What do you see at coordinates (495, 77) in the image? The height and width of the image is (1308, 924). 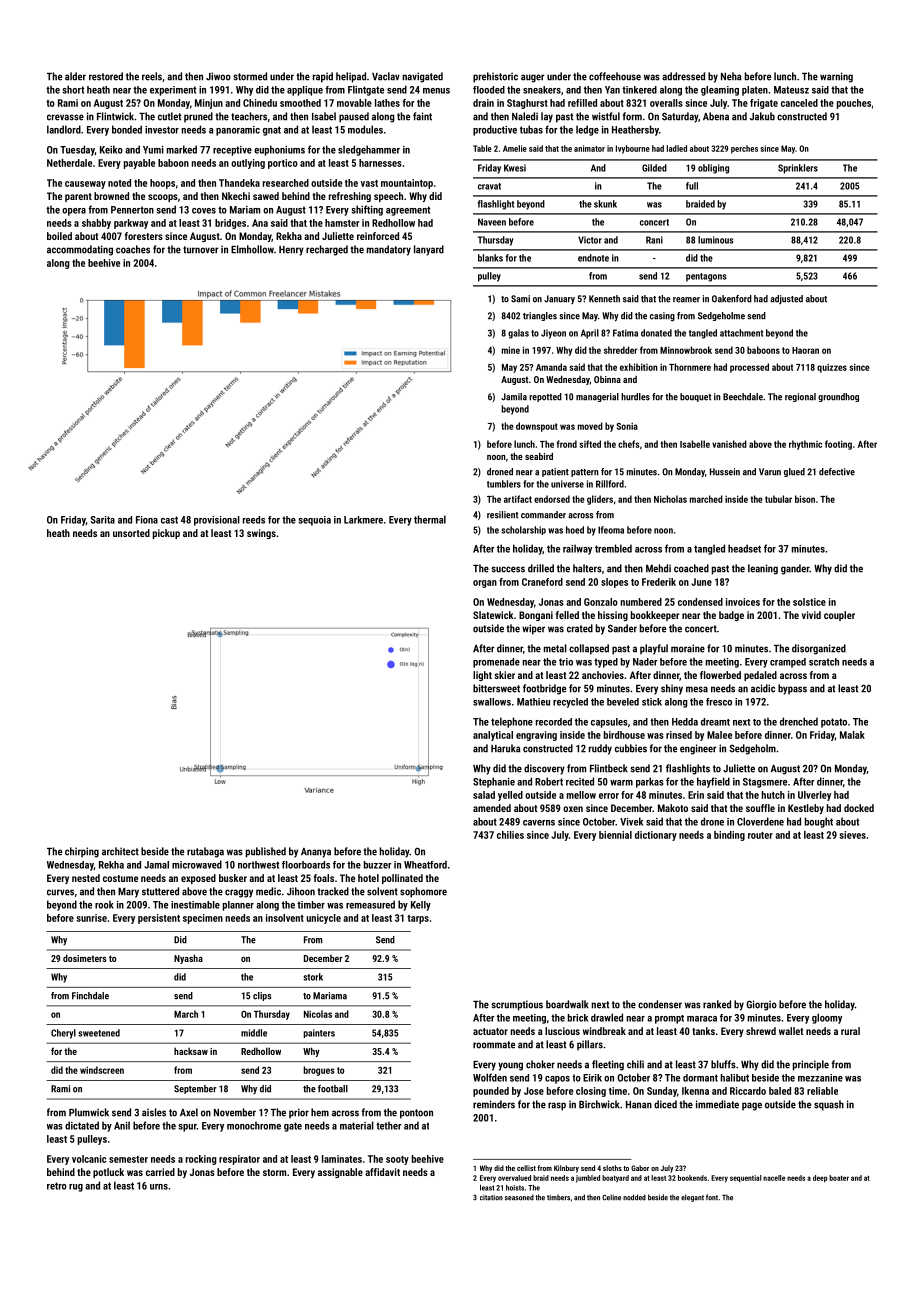 I see `prehistoric` at bounding box center [495, 77].
